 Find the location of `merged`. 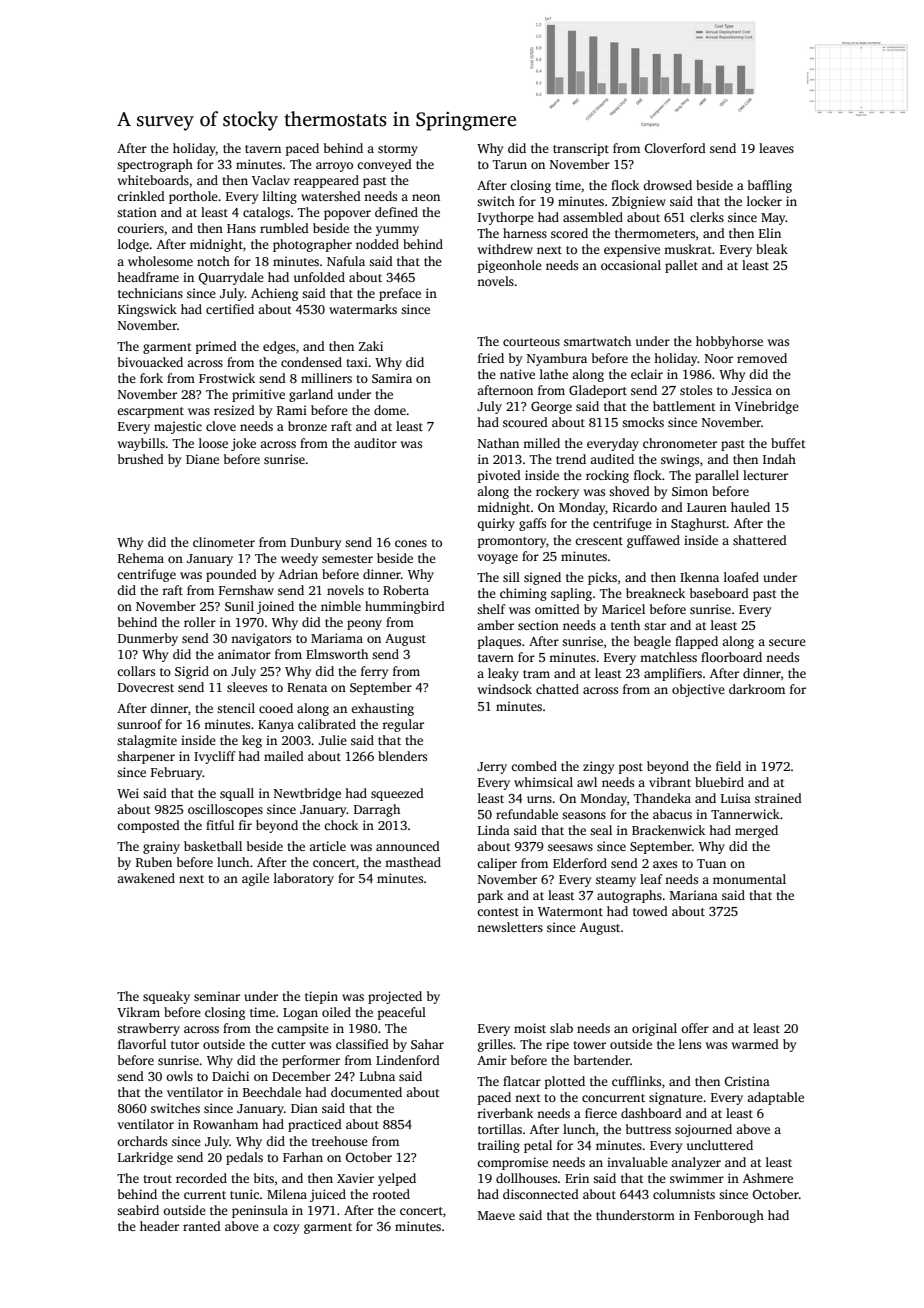

merged is located at coordinates (756, 831).
